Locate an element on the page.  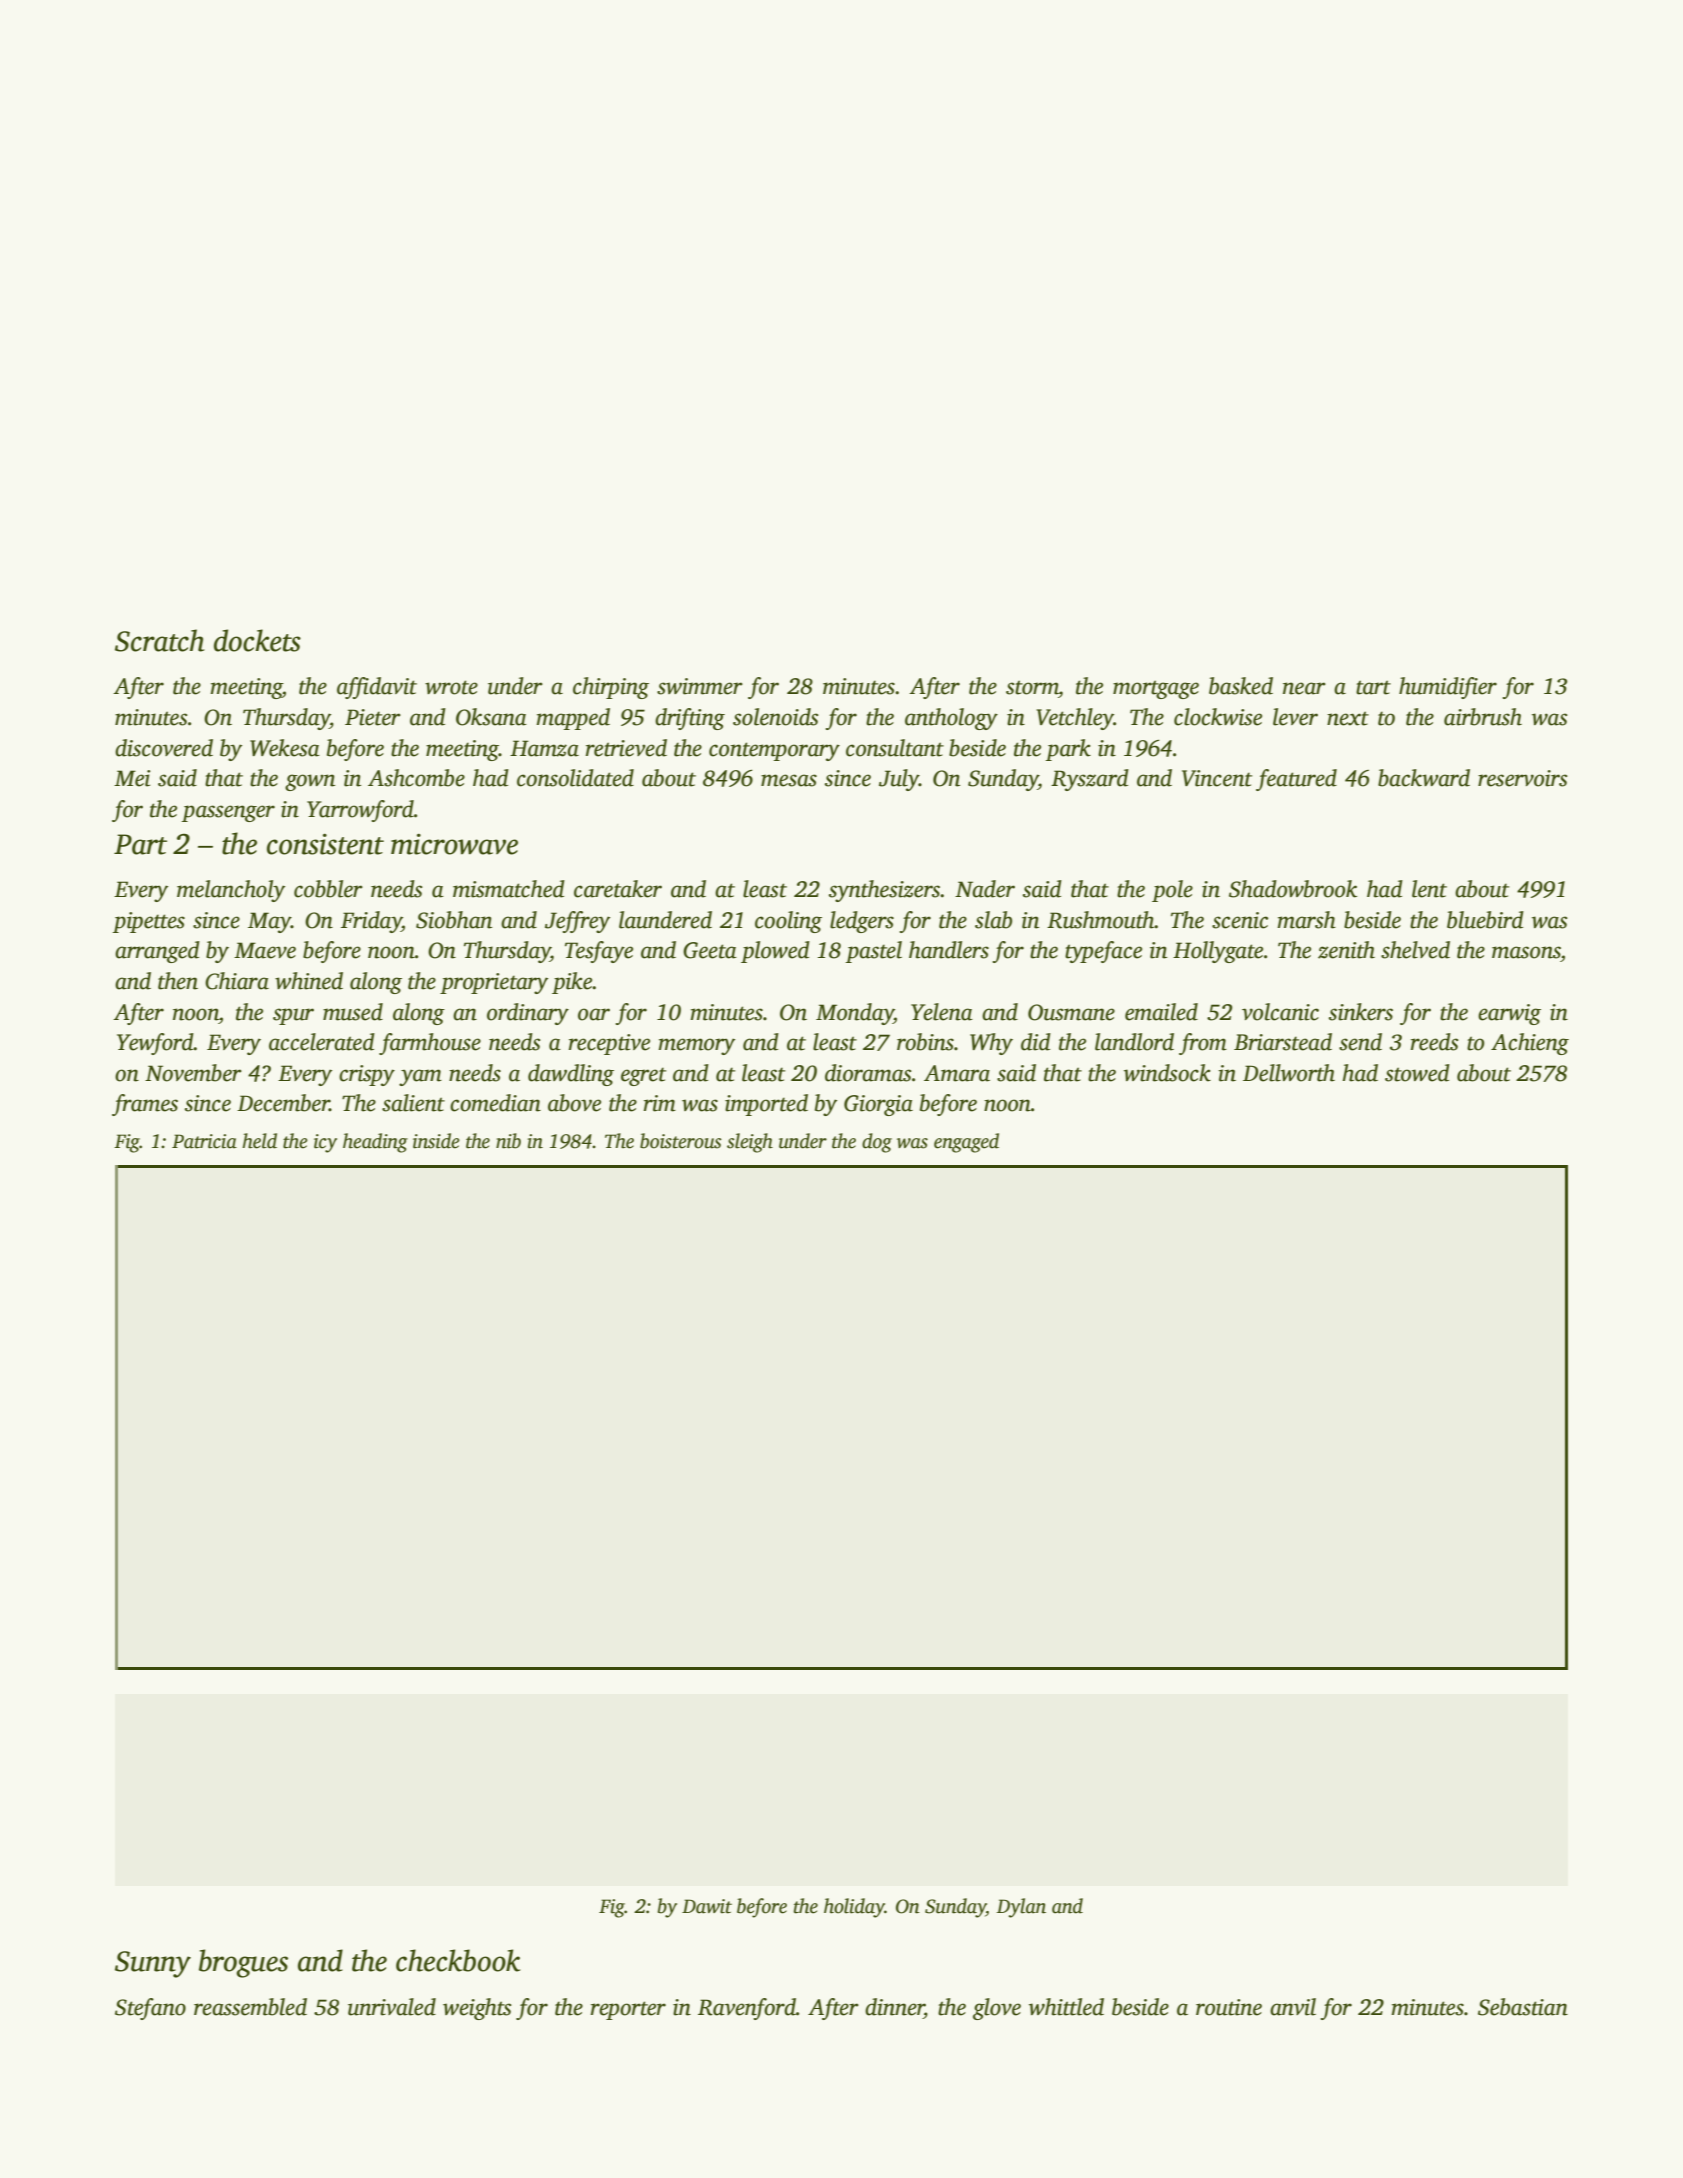
masons is located at coordinates (1526, 952).
